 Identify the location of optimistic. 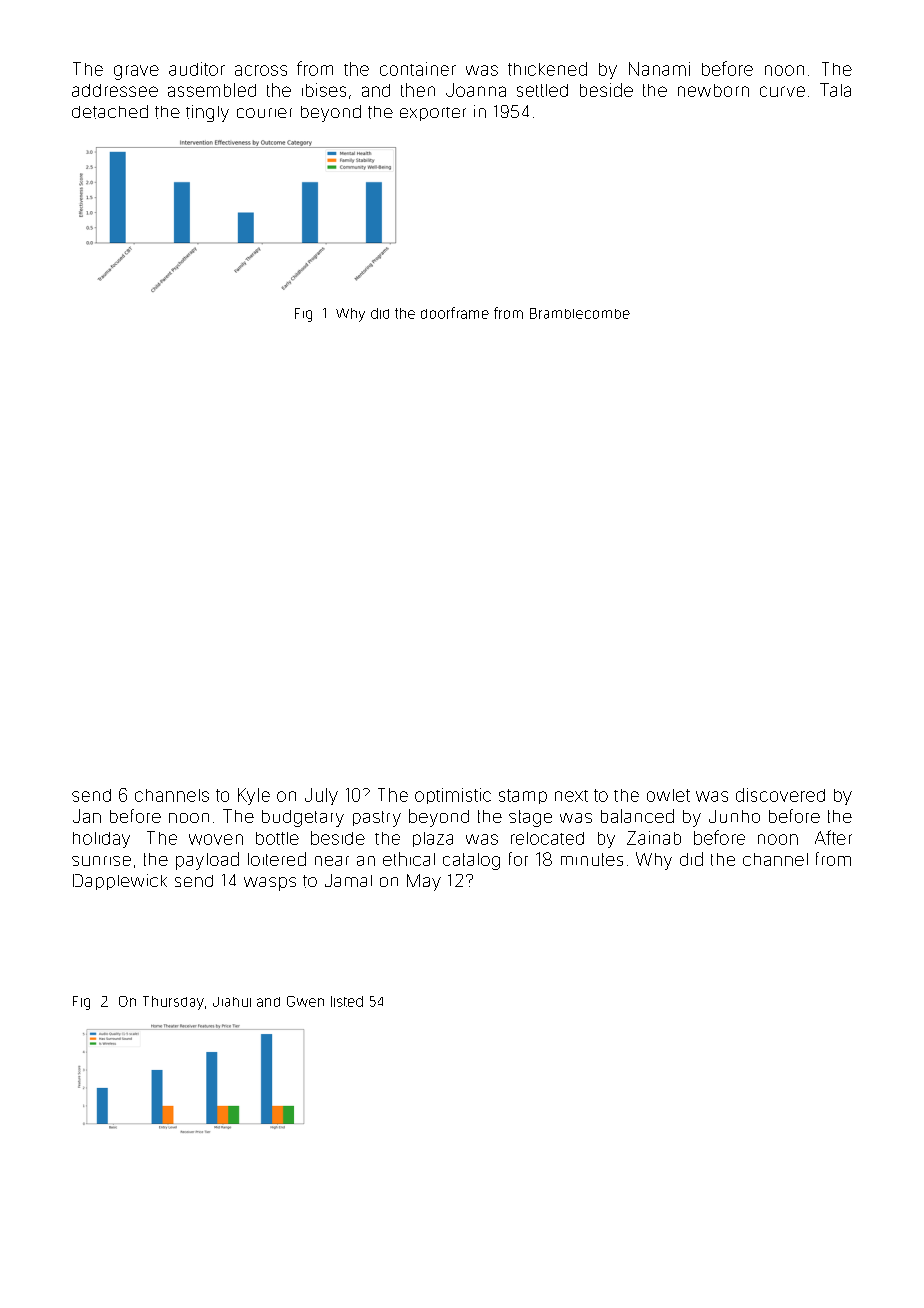
(453, 796).
